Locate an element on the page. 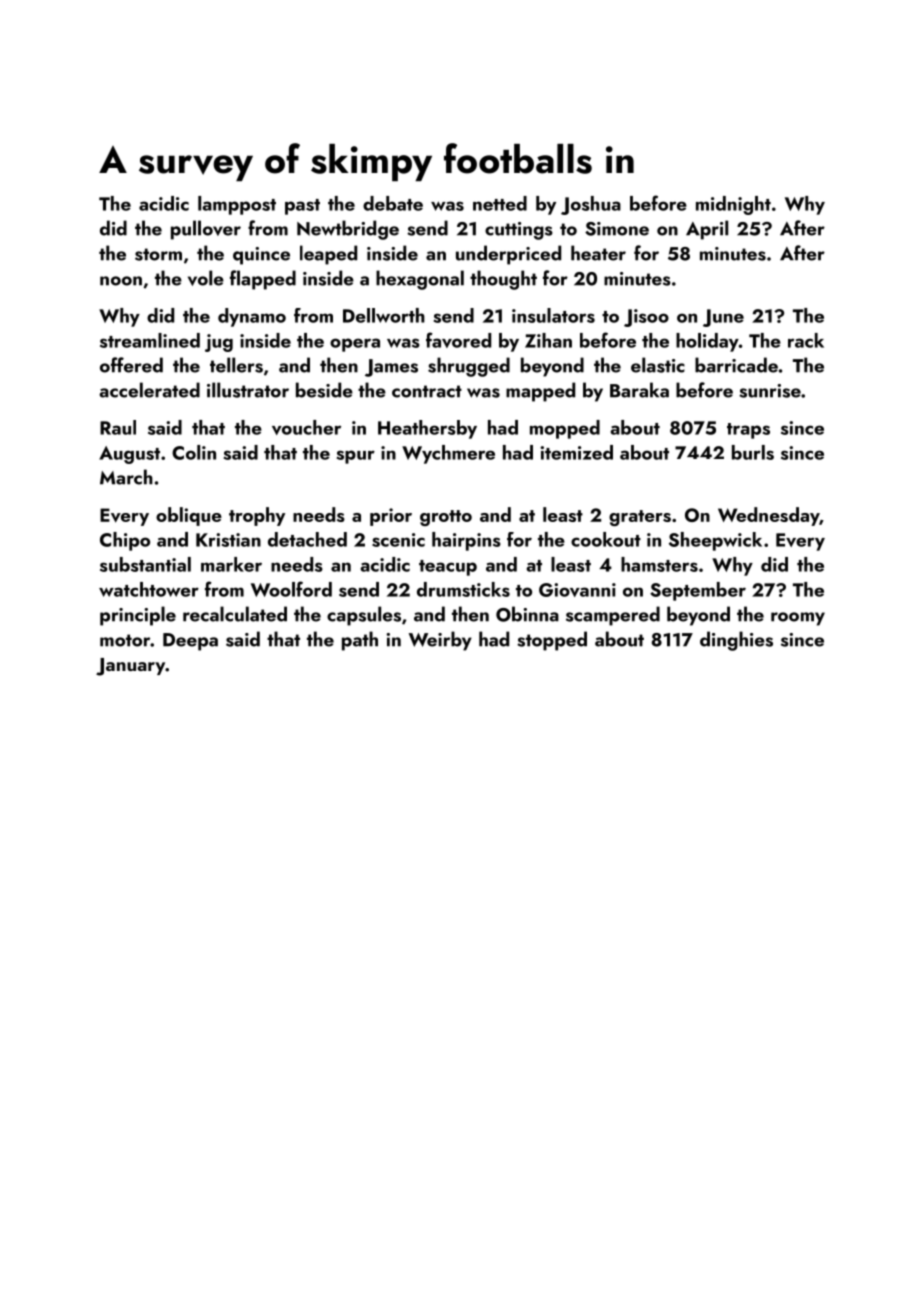 The image size is (924, 1311). Wednesday is located at coordinates (769, 516).
